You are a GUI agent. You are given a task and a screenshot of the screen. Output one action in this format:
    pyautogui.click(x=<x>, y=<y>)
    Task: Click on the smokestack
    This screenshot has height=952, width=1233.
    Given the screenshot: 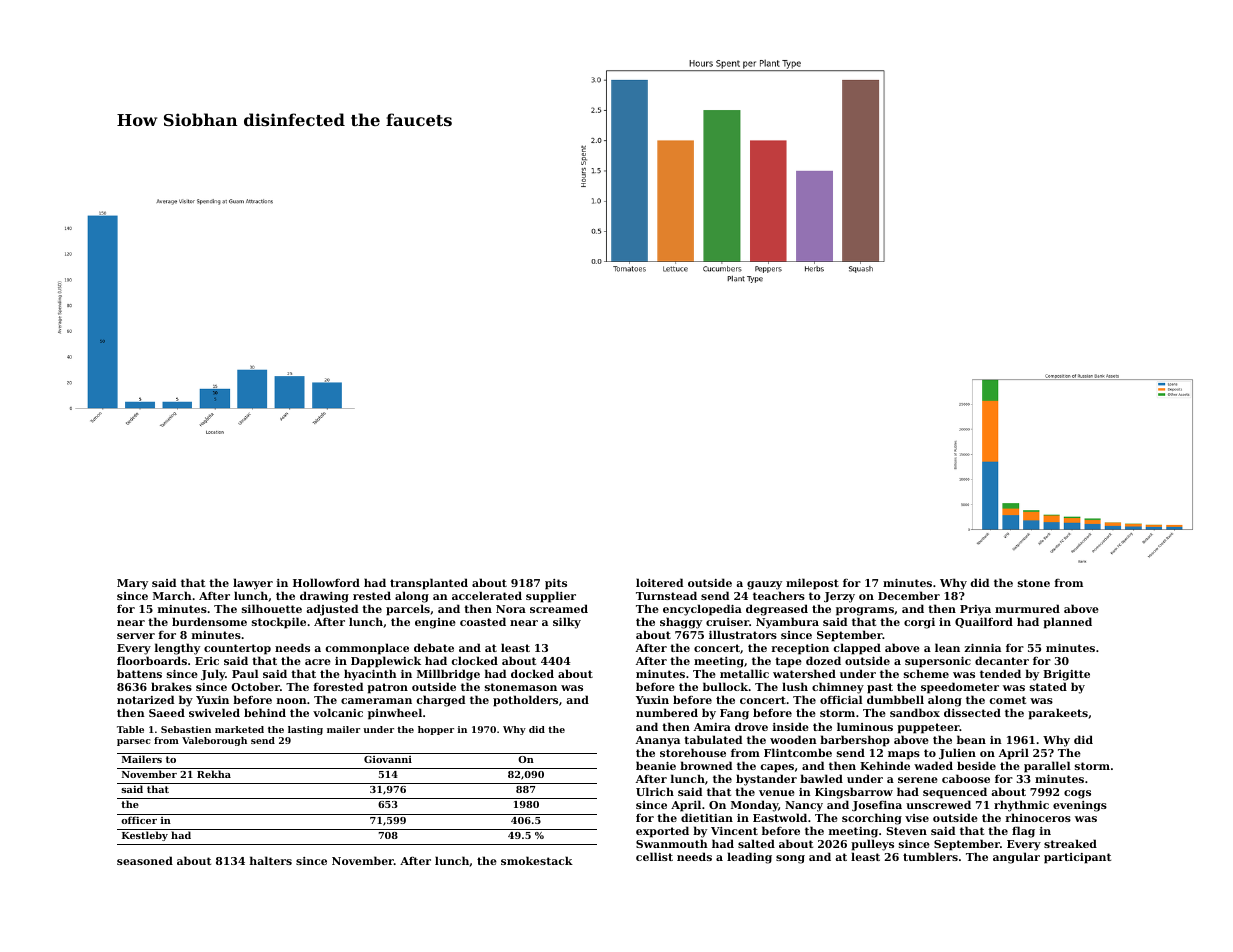 What is the action you would take?
    pyautogui.click(x=537, y=860)
